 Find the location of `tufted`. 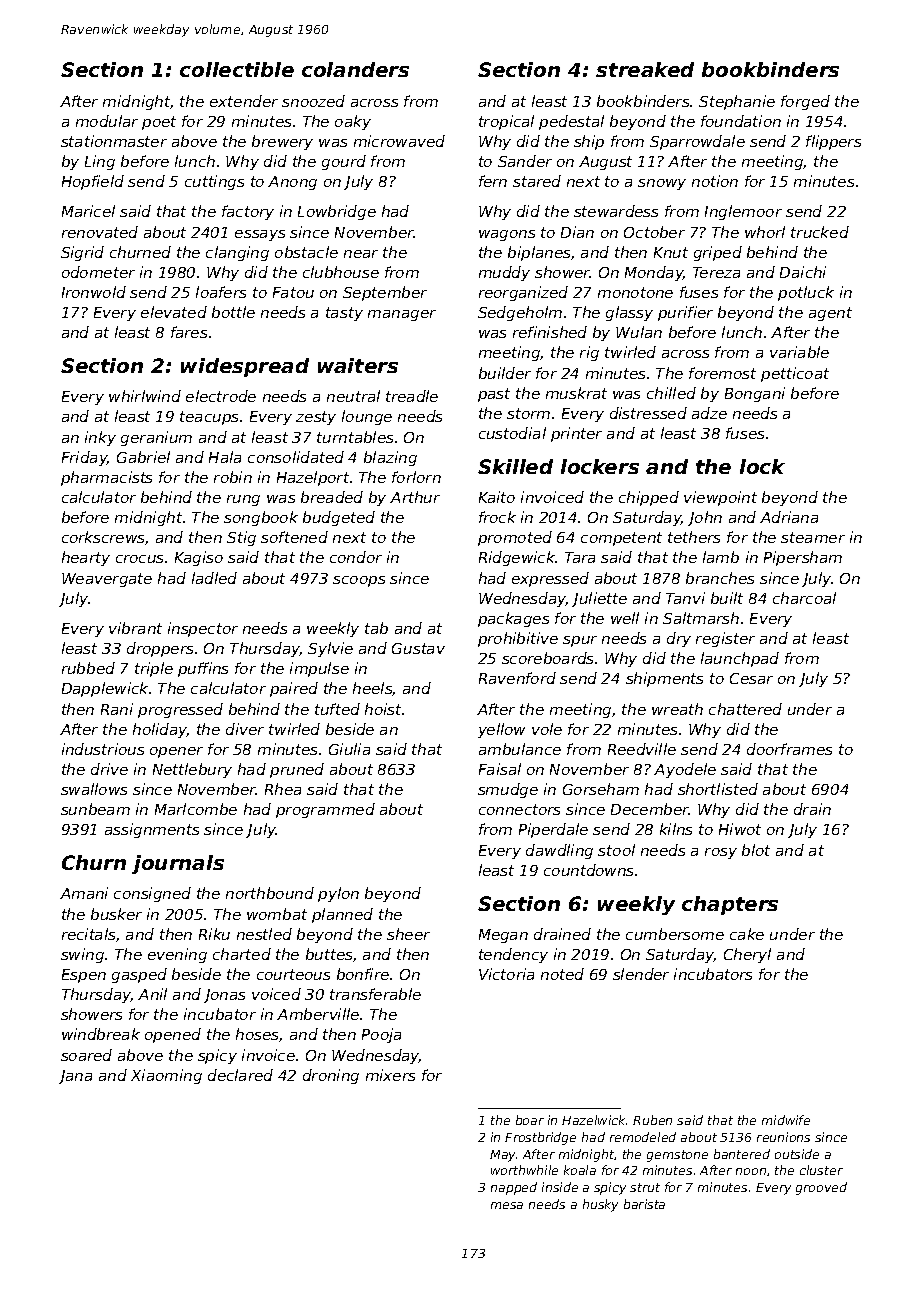

tufted is located at coordinates (337, 709).
